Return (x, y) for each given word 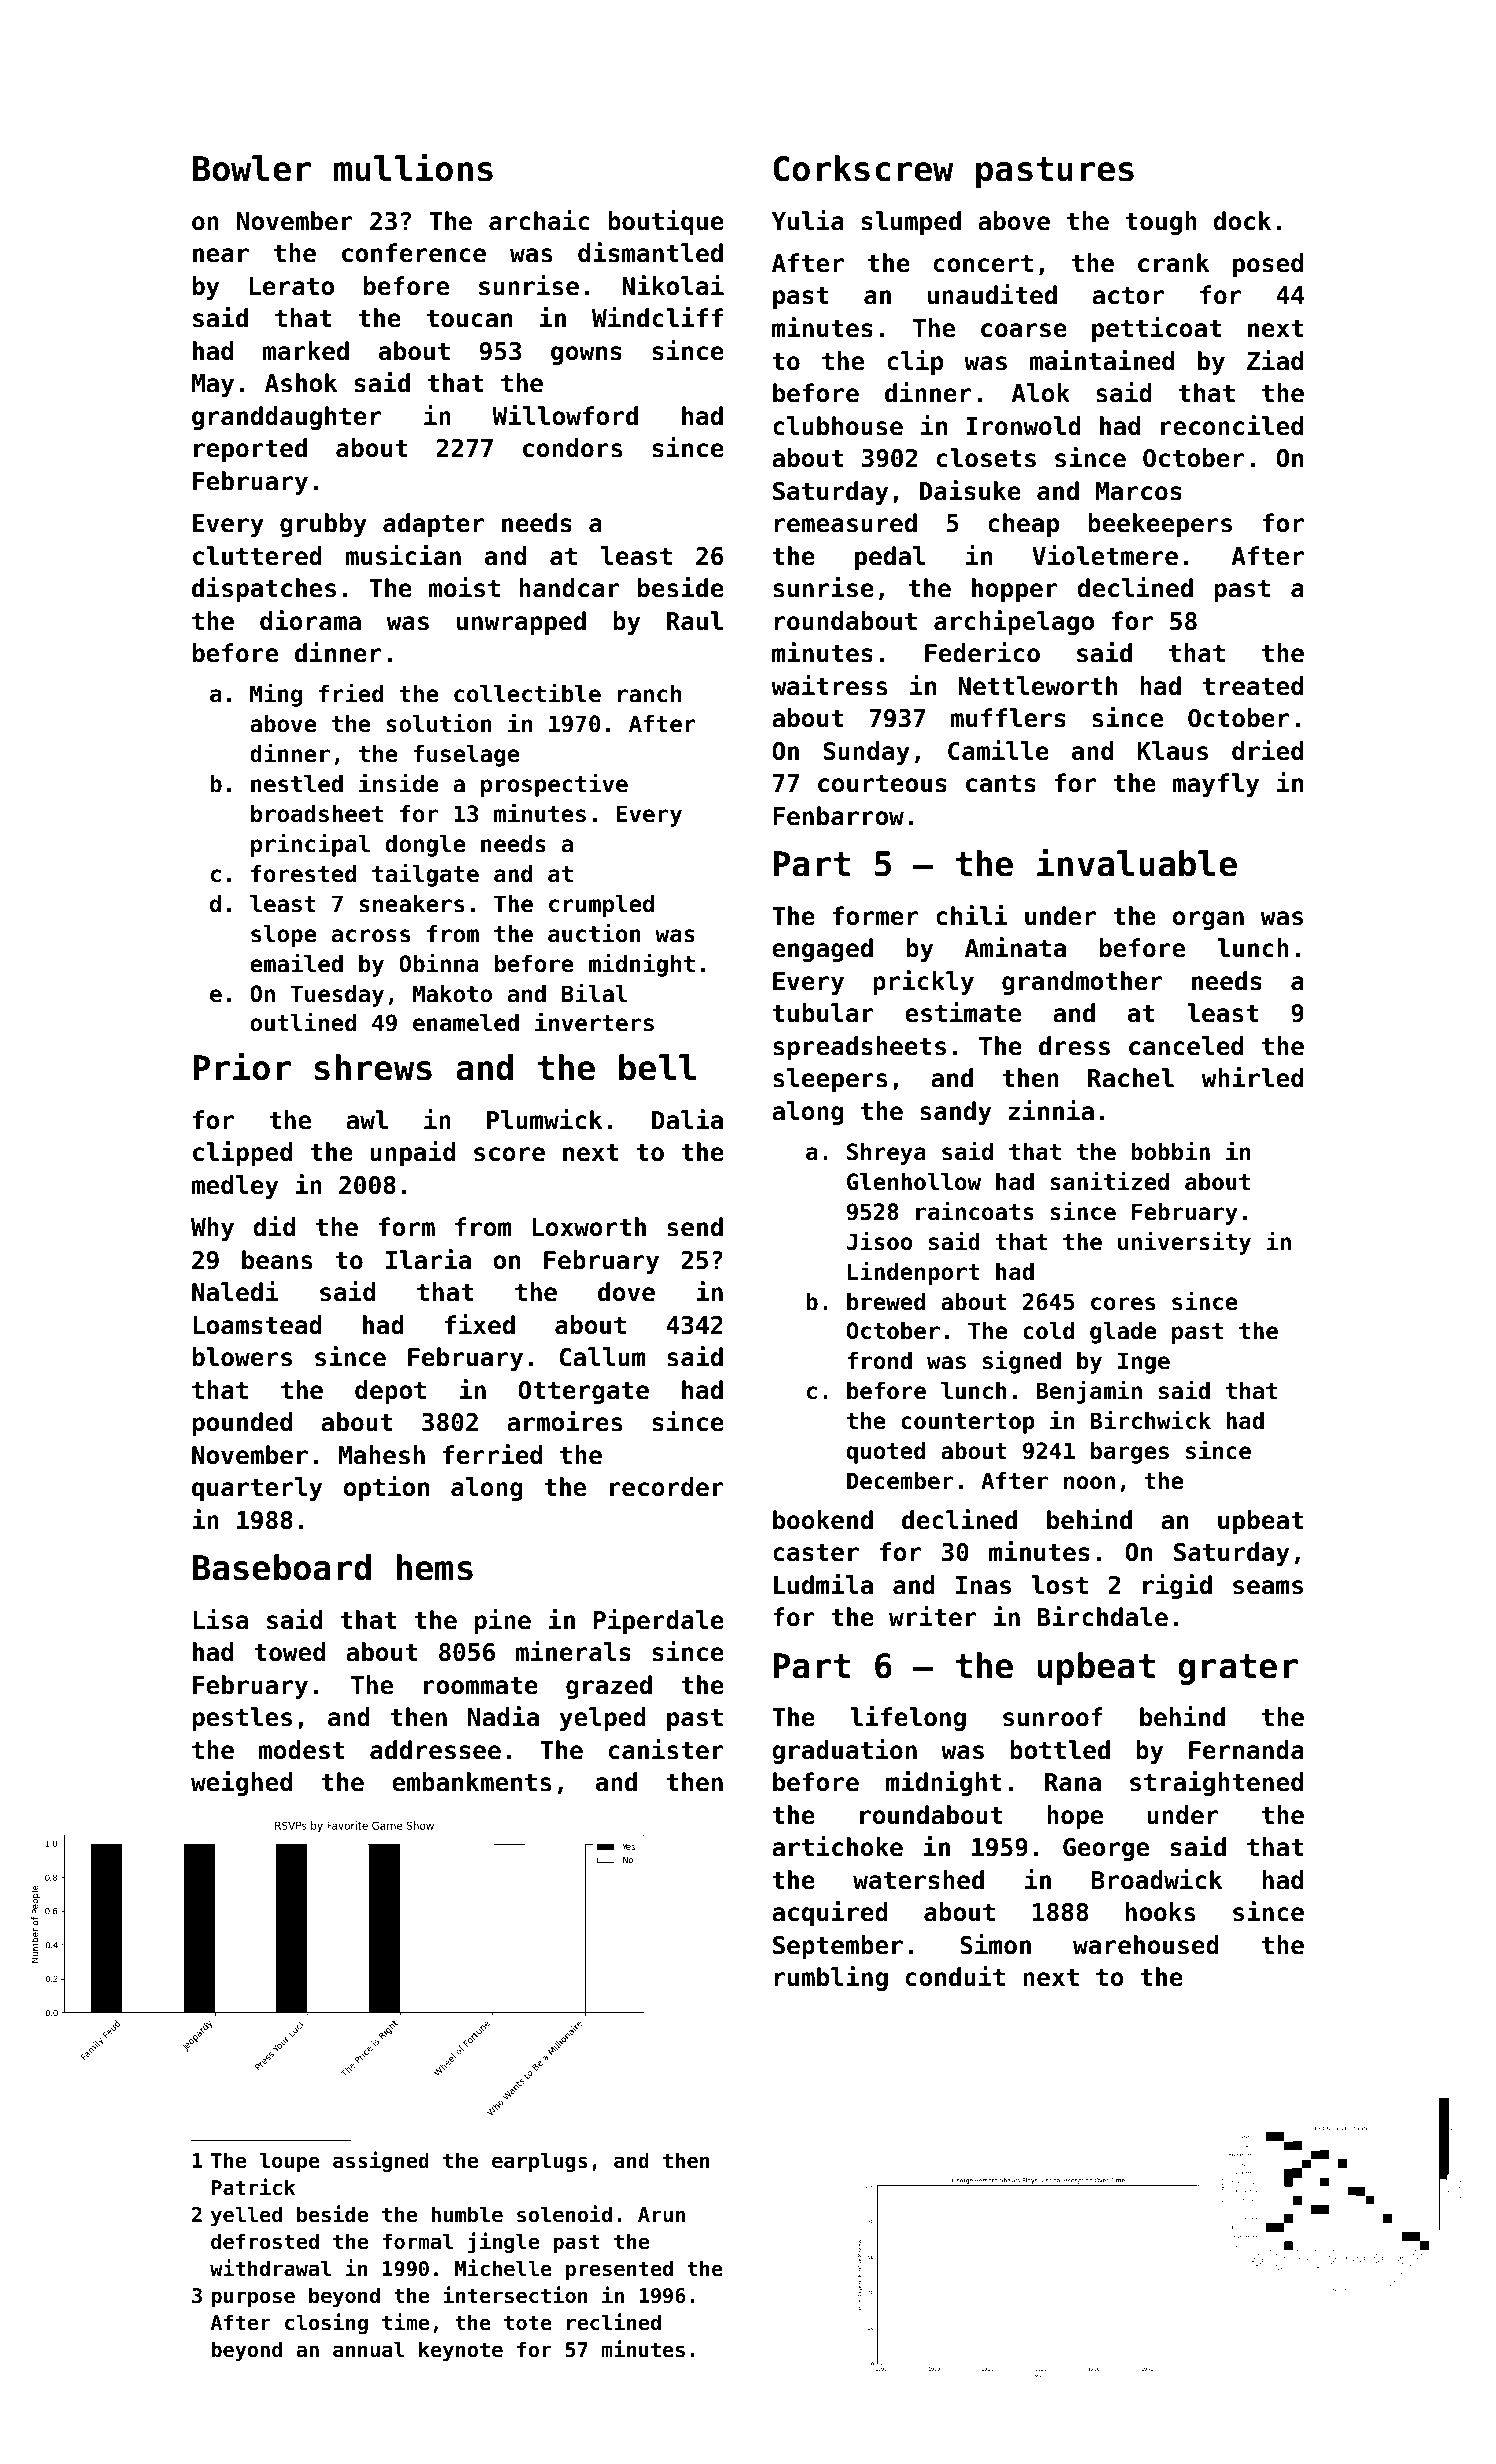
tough (1161, 223)
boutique (666, 222)
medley (235, 1187)
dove (626, 1292)
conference (414, 253)
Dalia (687, 1119)
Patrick (253, 2187)
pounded (242, 1424)
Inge (1144, 1363)
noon (1089, 1483)
